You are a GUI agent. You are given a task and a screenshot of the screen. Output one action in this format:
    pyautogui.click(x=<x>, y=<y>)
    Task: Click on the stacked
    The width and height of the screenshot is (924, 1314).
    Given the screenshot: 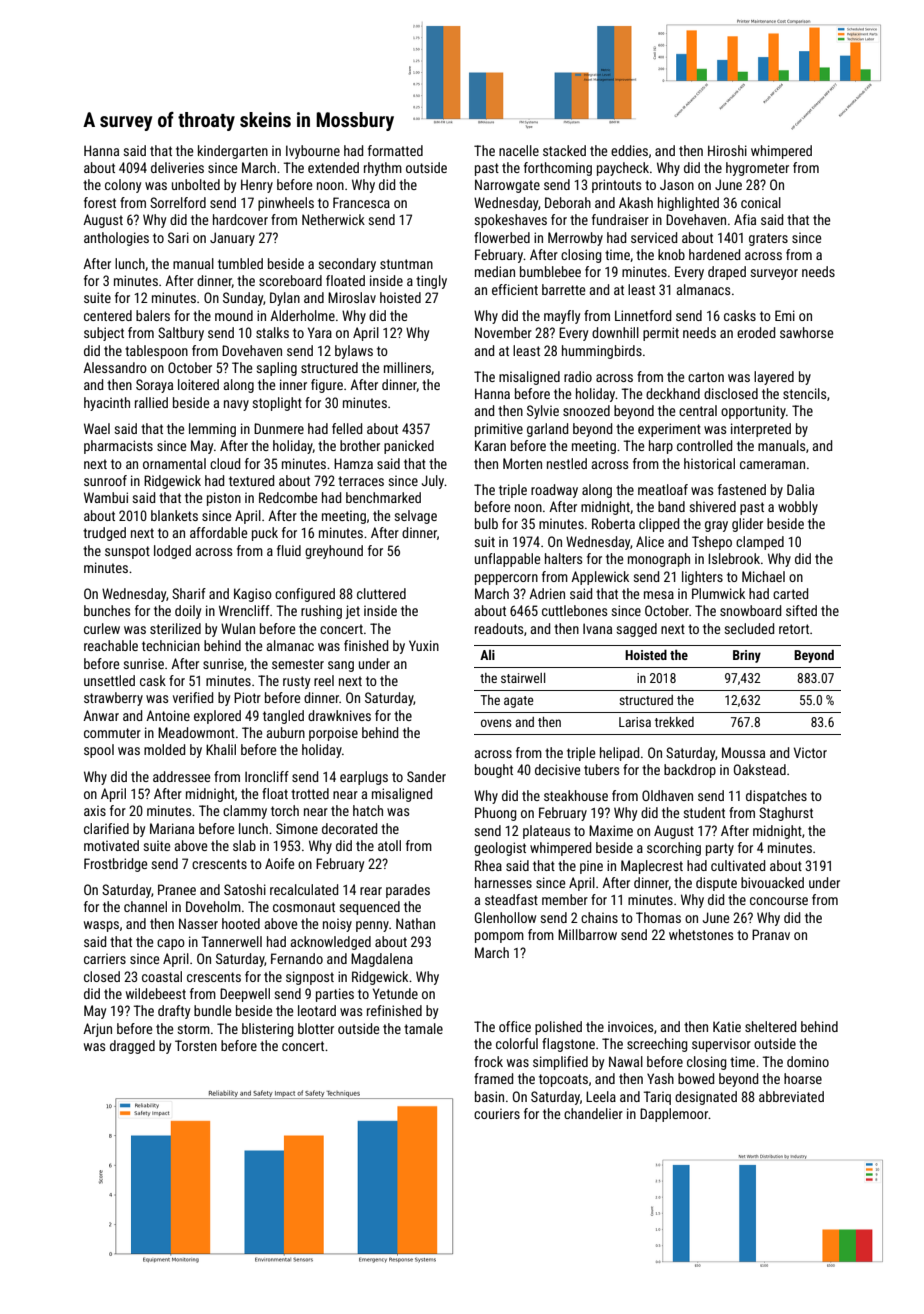 What is the action you would take?
    pyautogui.click(x=564, y=150)
